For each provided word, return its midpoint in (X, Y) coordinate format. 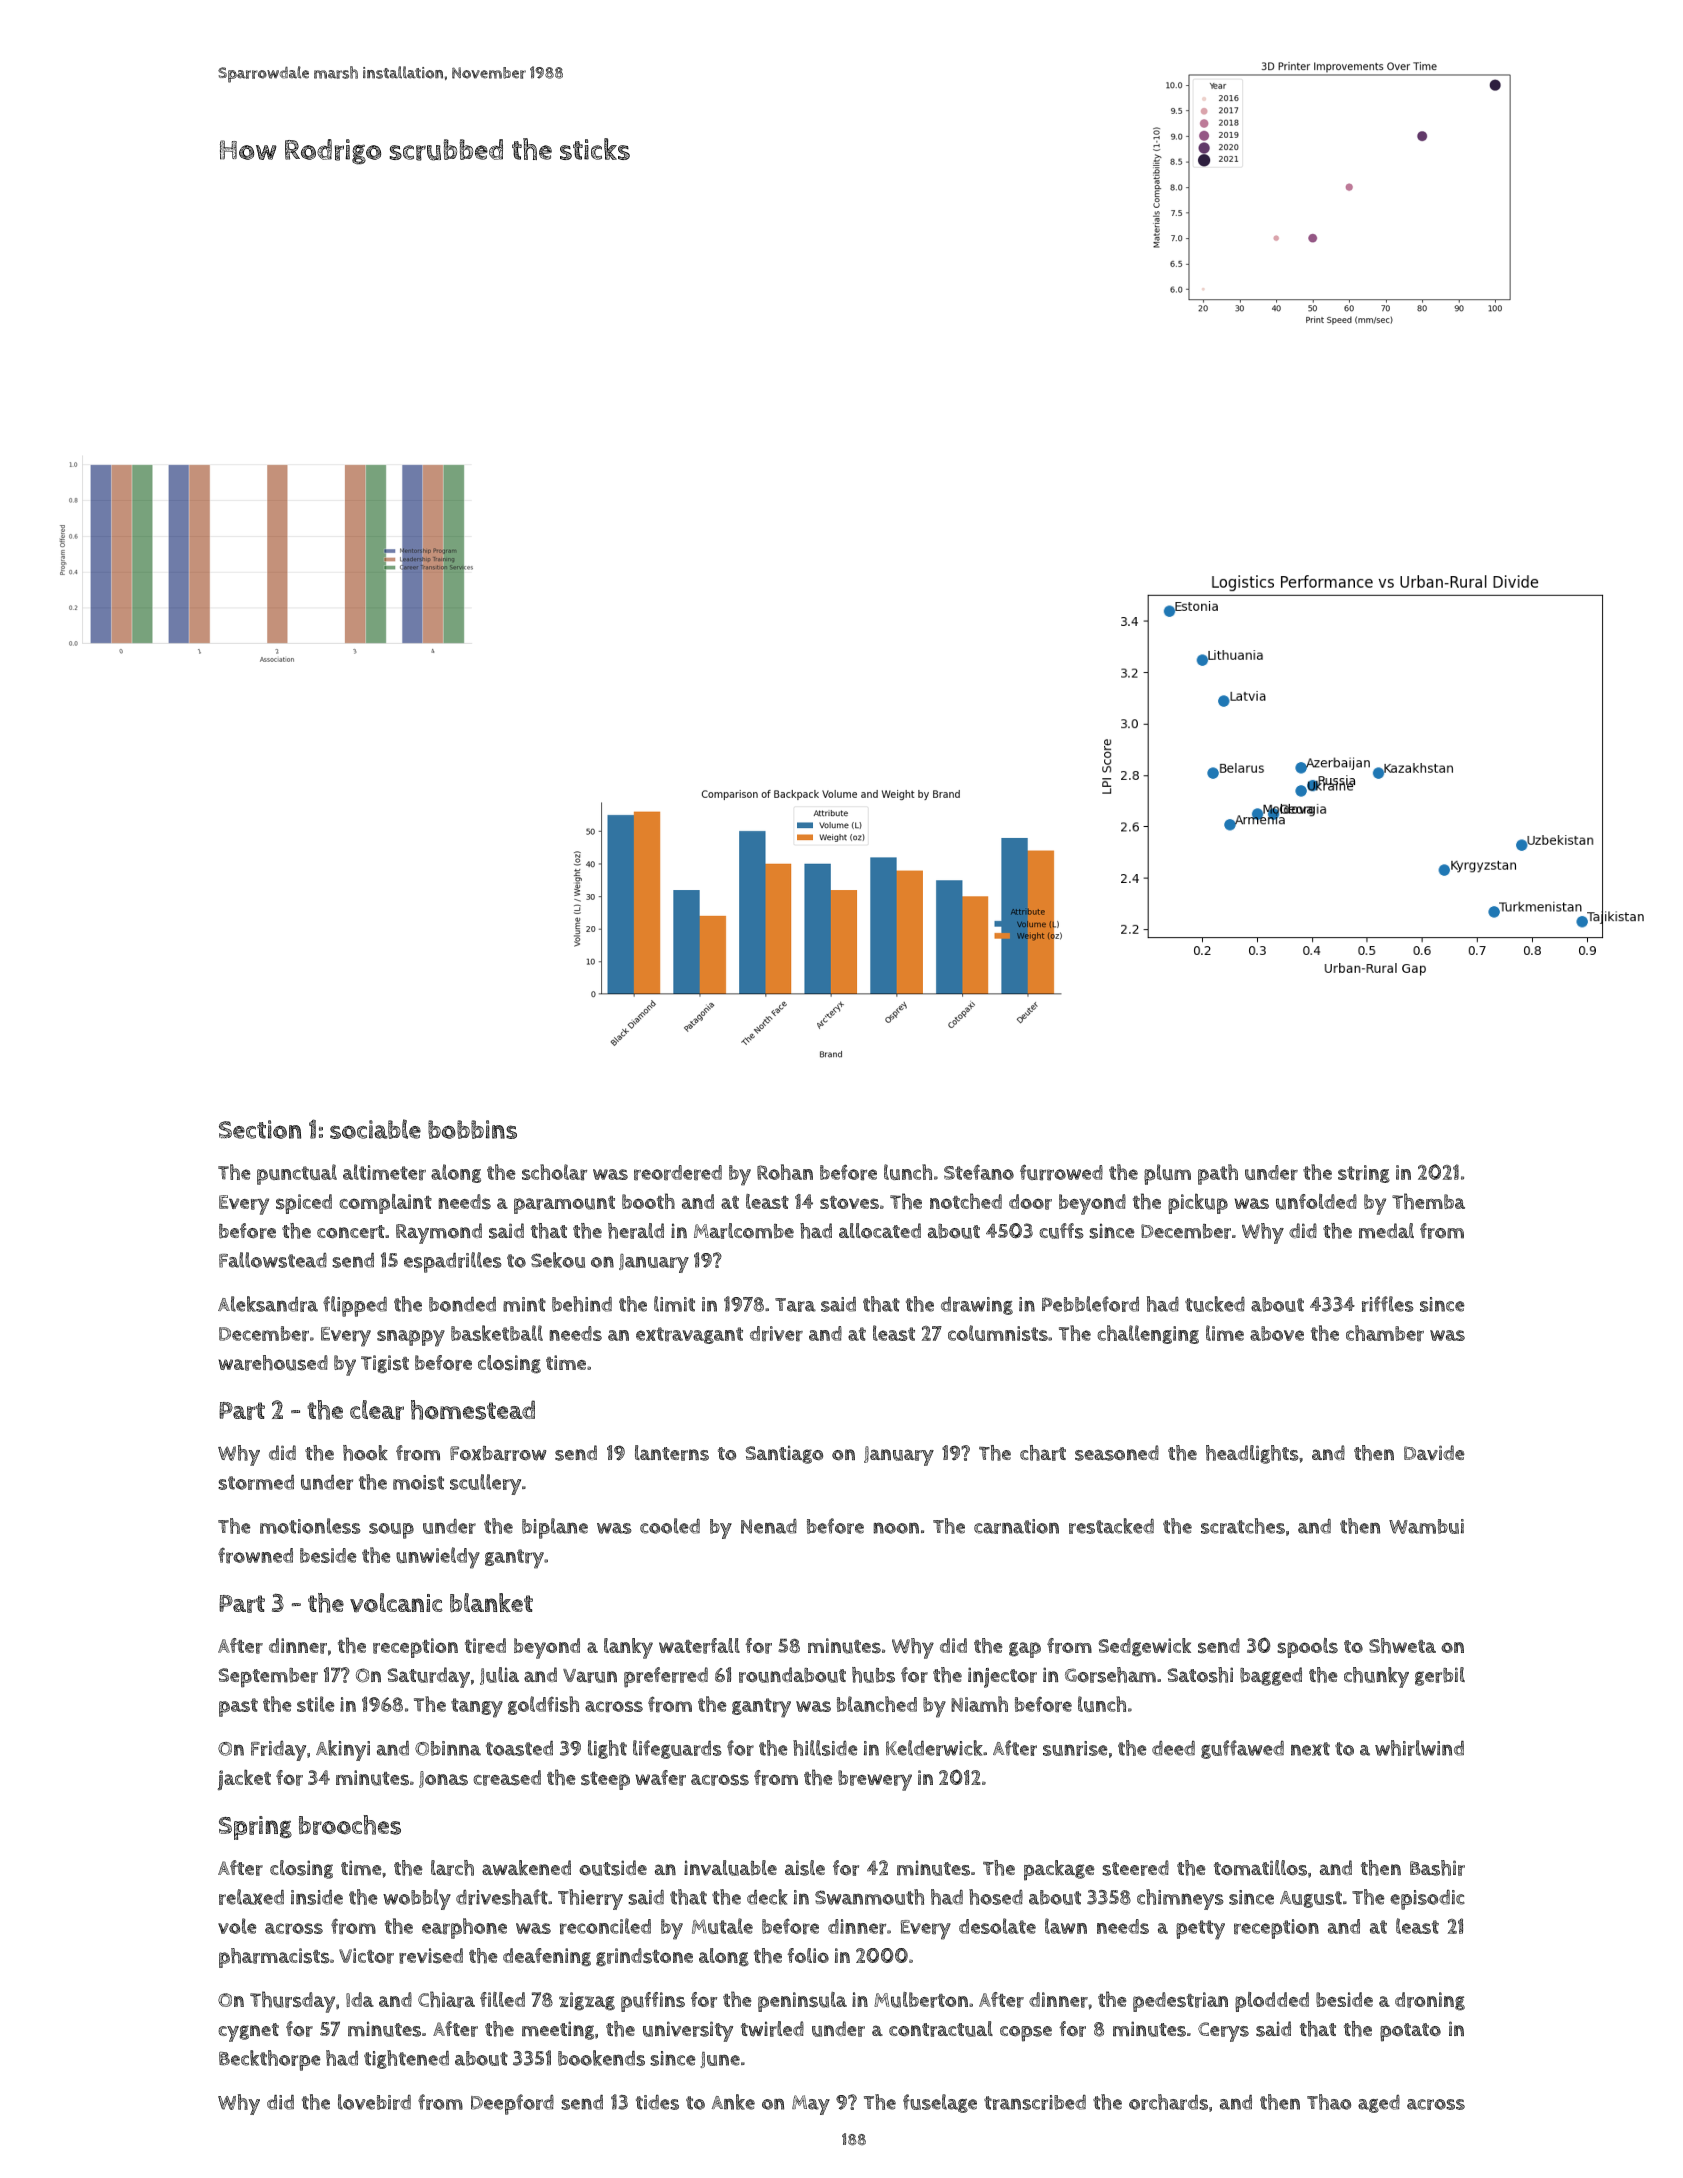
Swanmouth (869, 1897)
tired (485, 1646)
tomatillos (1260, 1868)
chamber (1385, 1333)
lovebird (374, 2102)
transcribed (1035, 2102)
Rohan (785, 1172)
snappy (411, 1338)
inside (317, 1897)
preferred (666, 1677)
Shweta (1402, 1646)
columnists (998, 1333)
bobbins (472, 1129)
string (1364, 1174)
